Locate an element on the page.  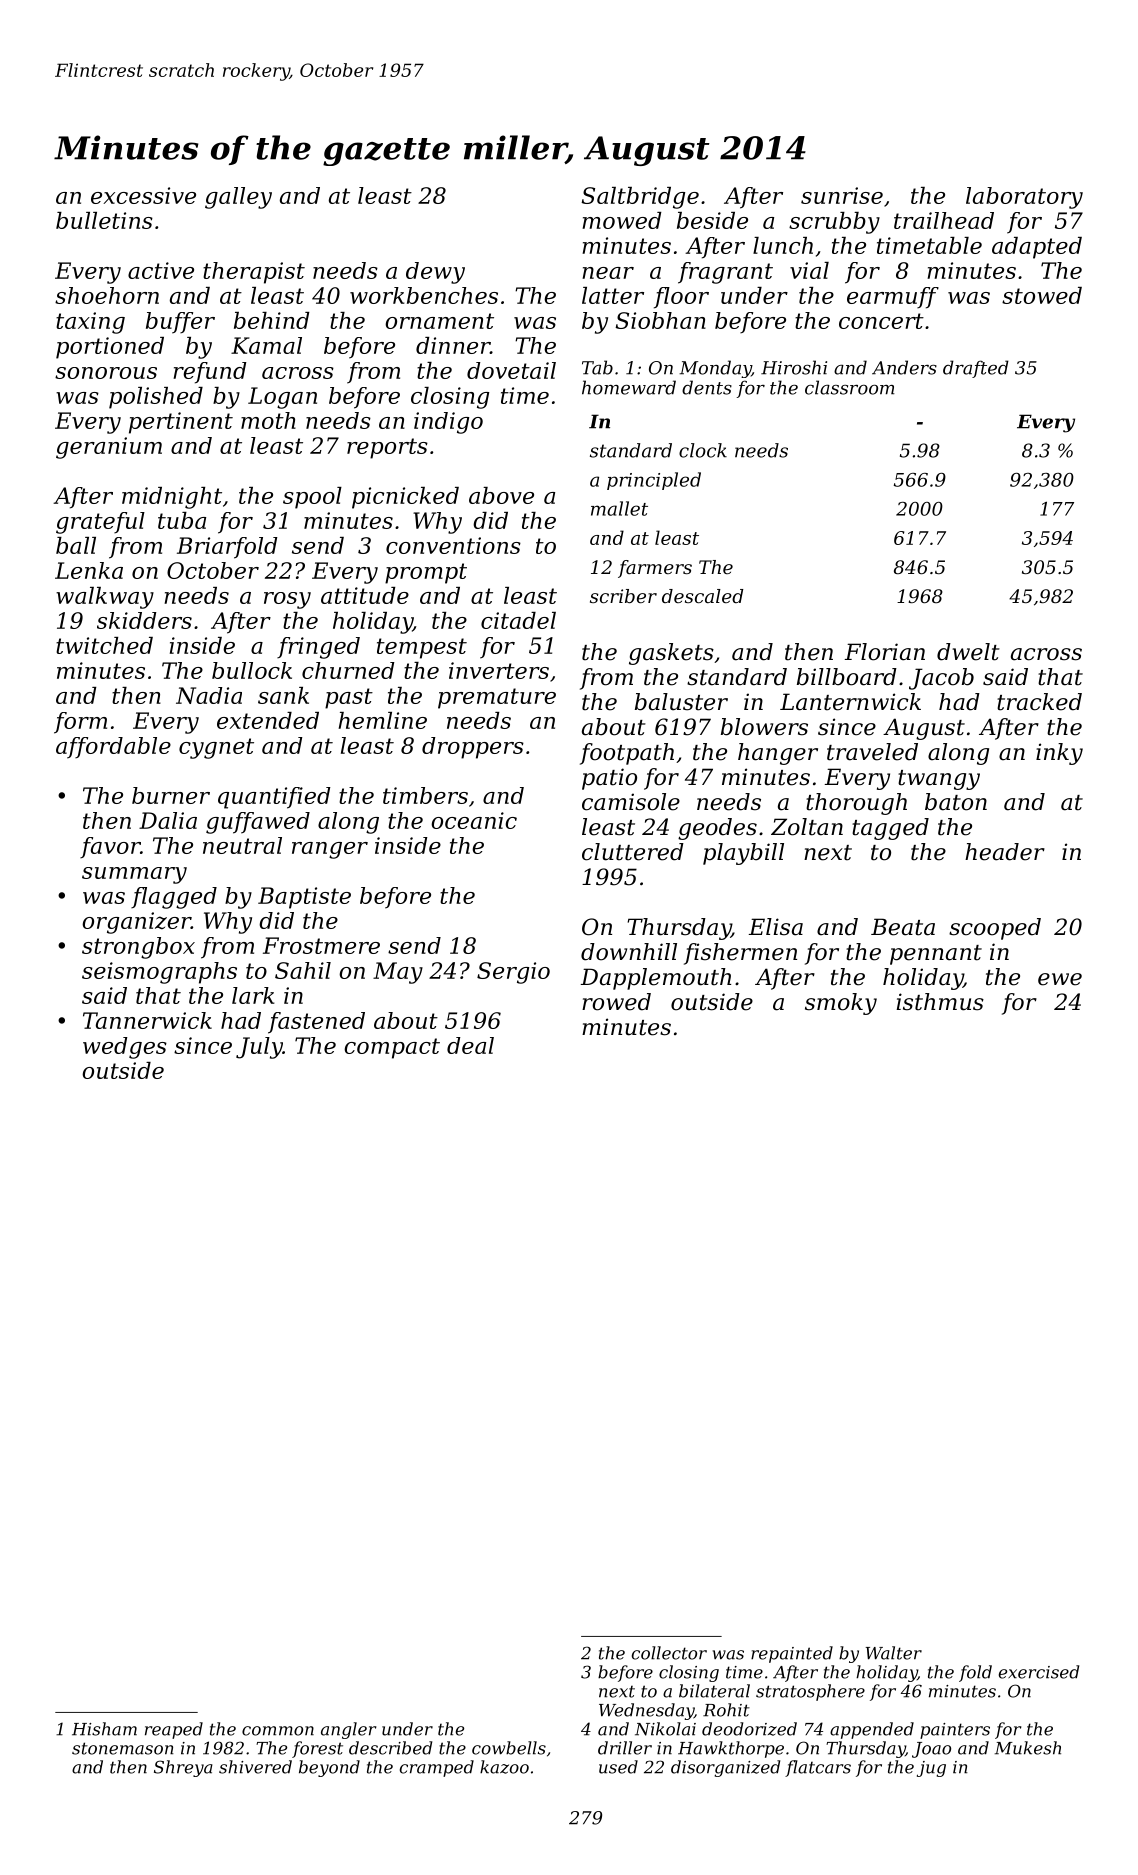
sunrise is located at coordinates (842, 195).
